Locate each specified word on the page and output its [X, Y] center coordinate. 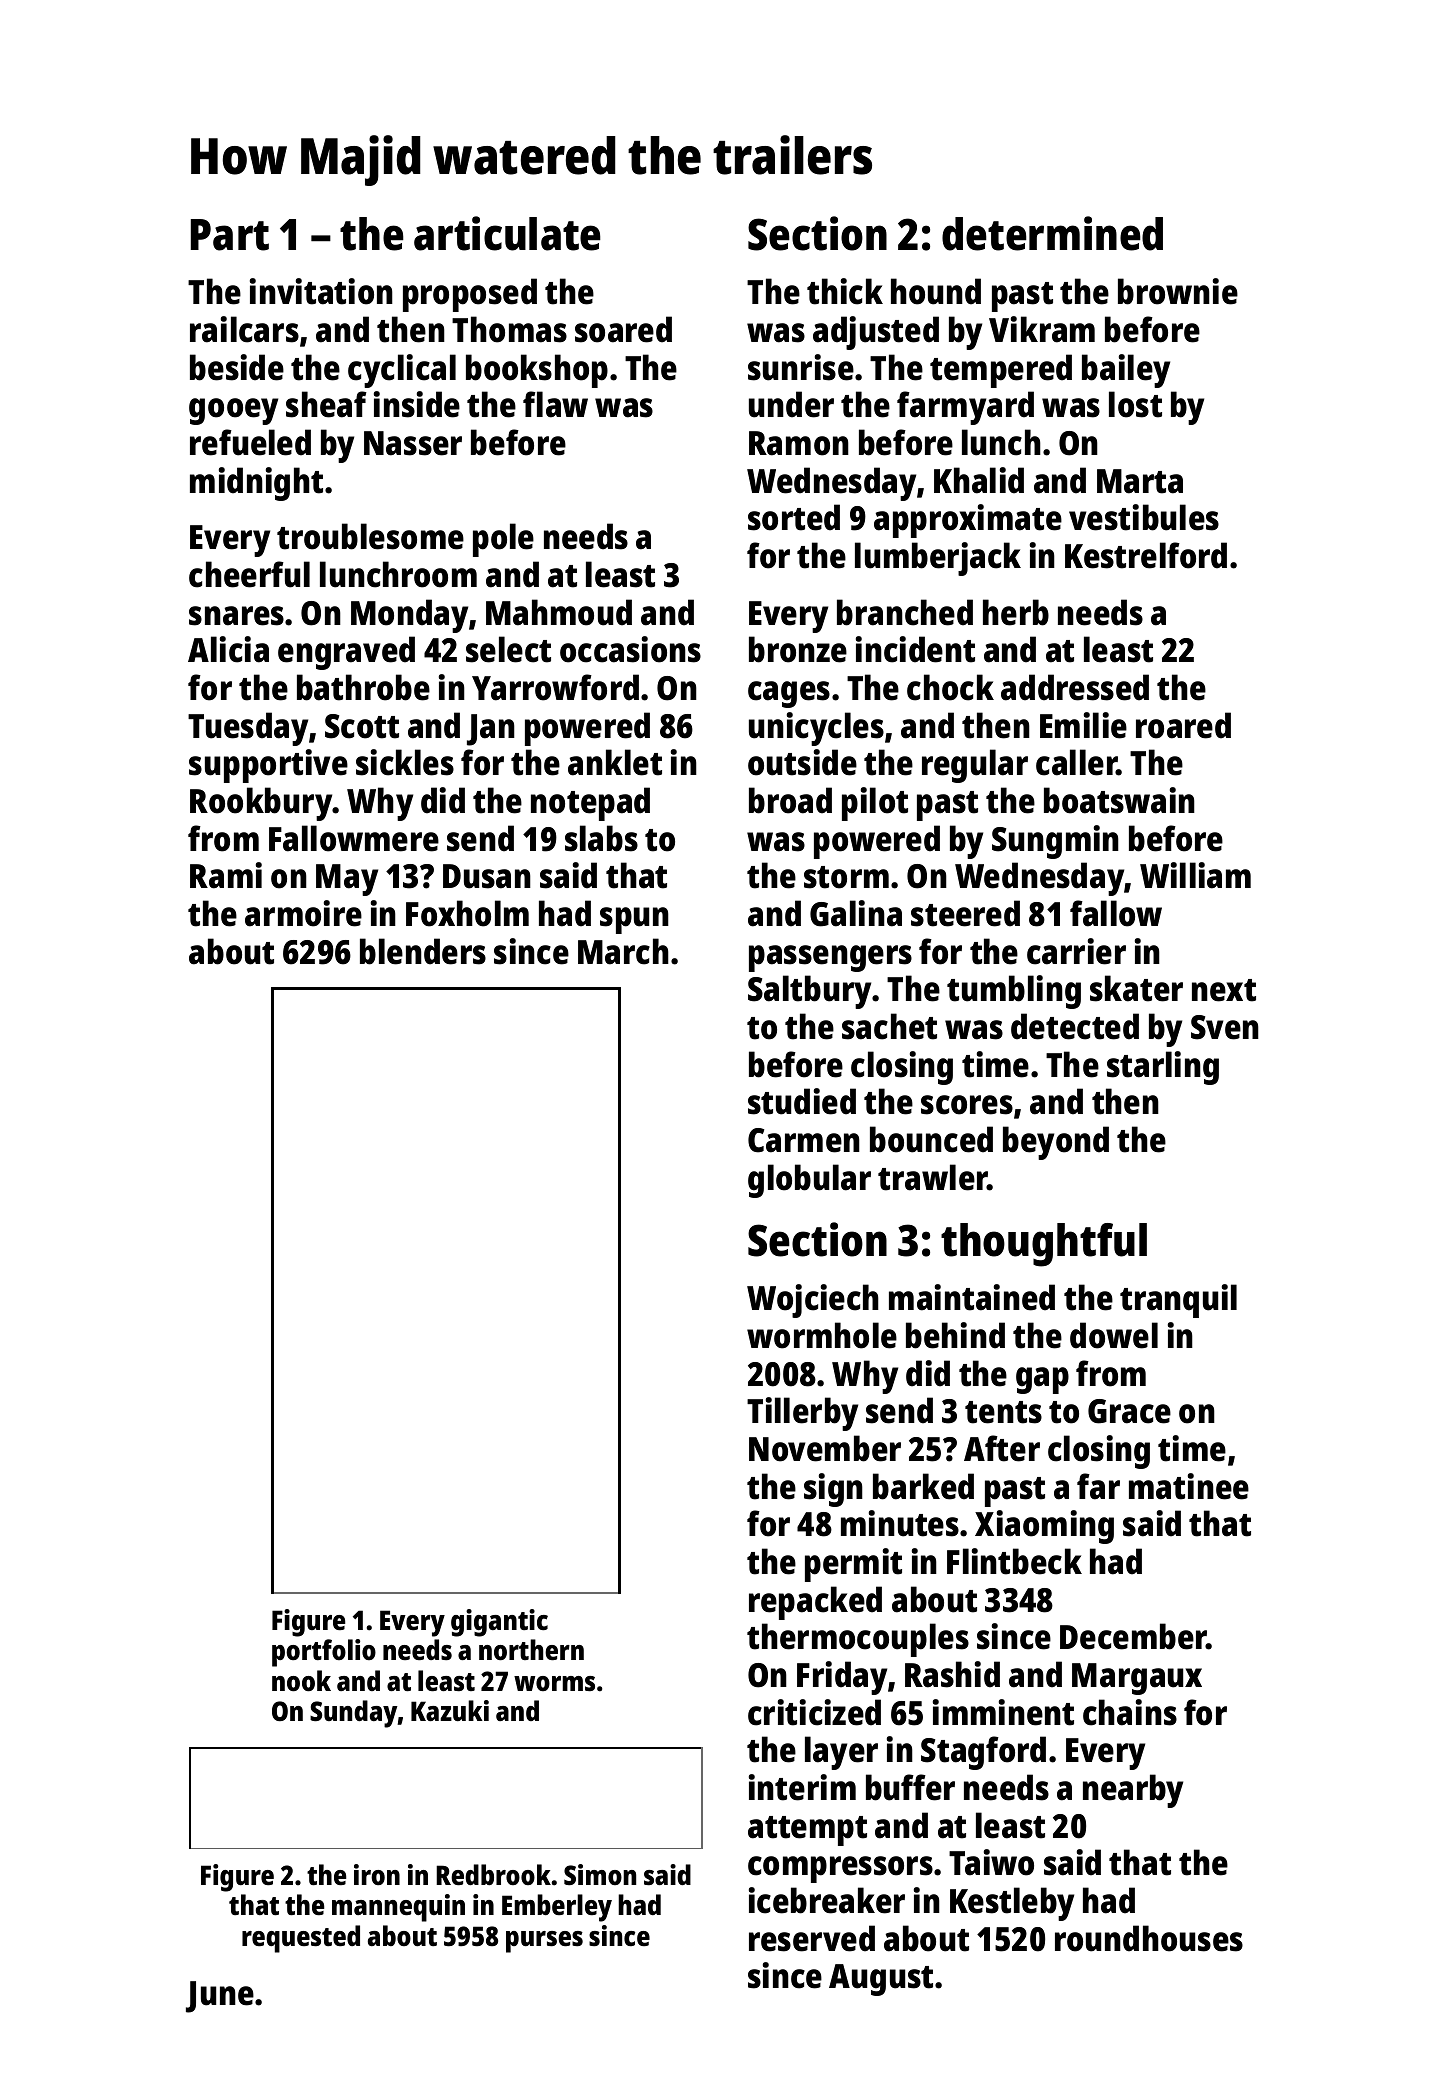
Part [230, 235]
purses [544, 1942]
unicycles [816, 729]
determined [1052, 233]
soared [623, 329]
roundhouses [1149, 1938]
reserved [812, 1938]
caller [1076, 762]
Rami [226, 875]
